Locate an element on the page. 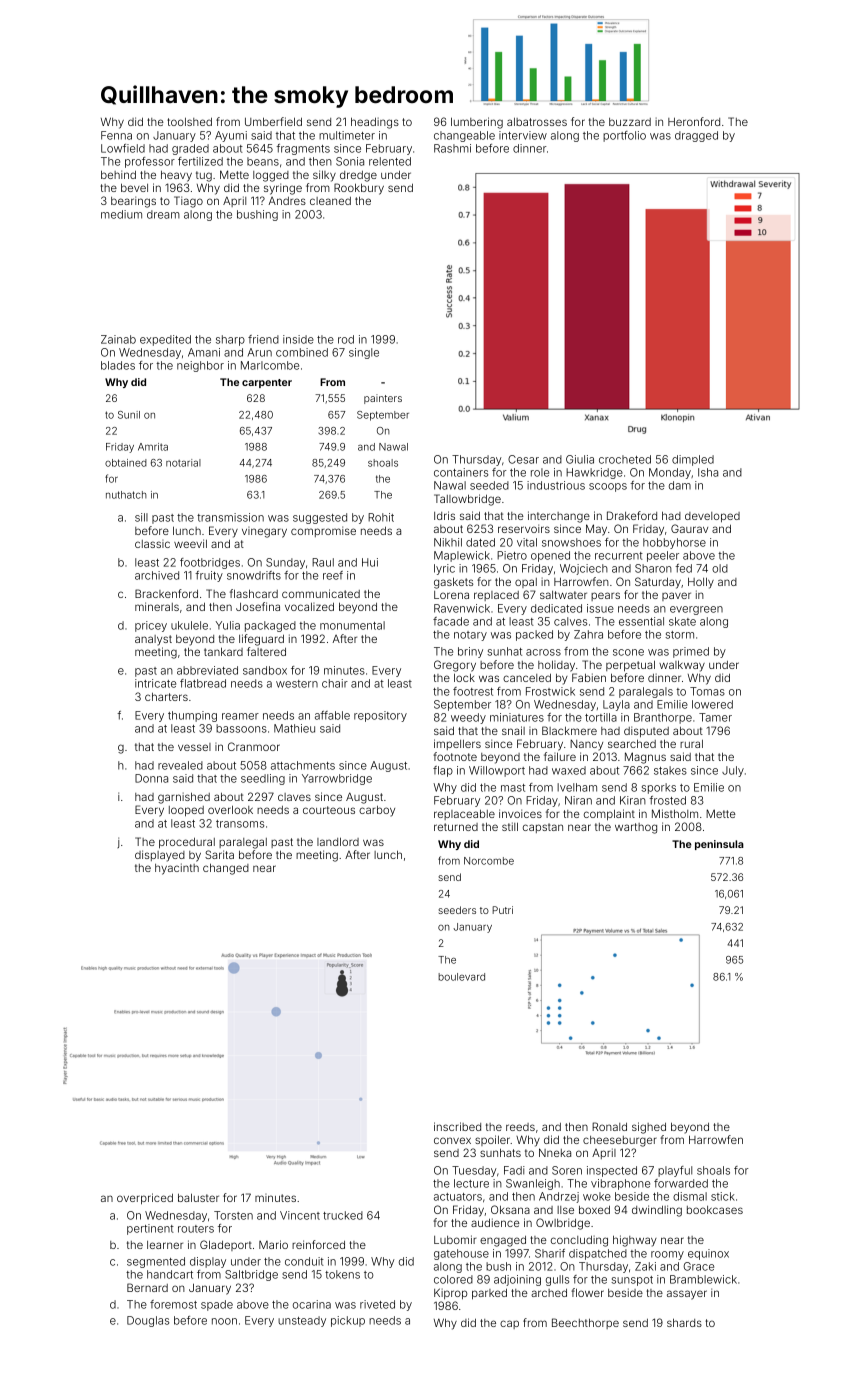 Image resolution: width=849 pixels, height=1400 pixels. cleaned is located at coordinates (330, 201).
